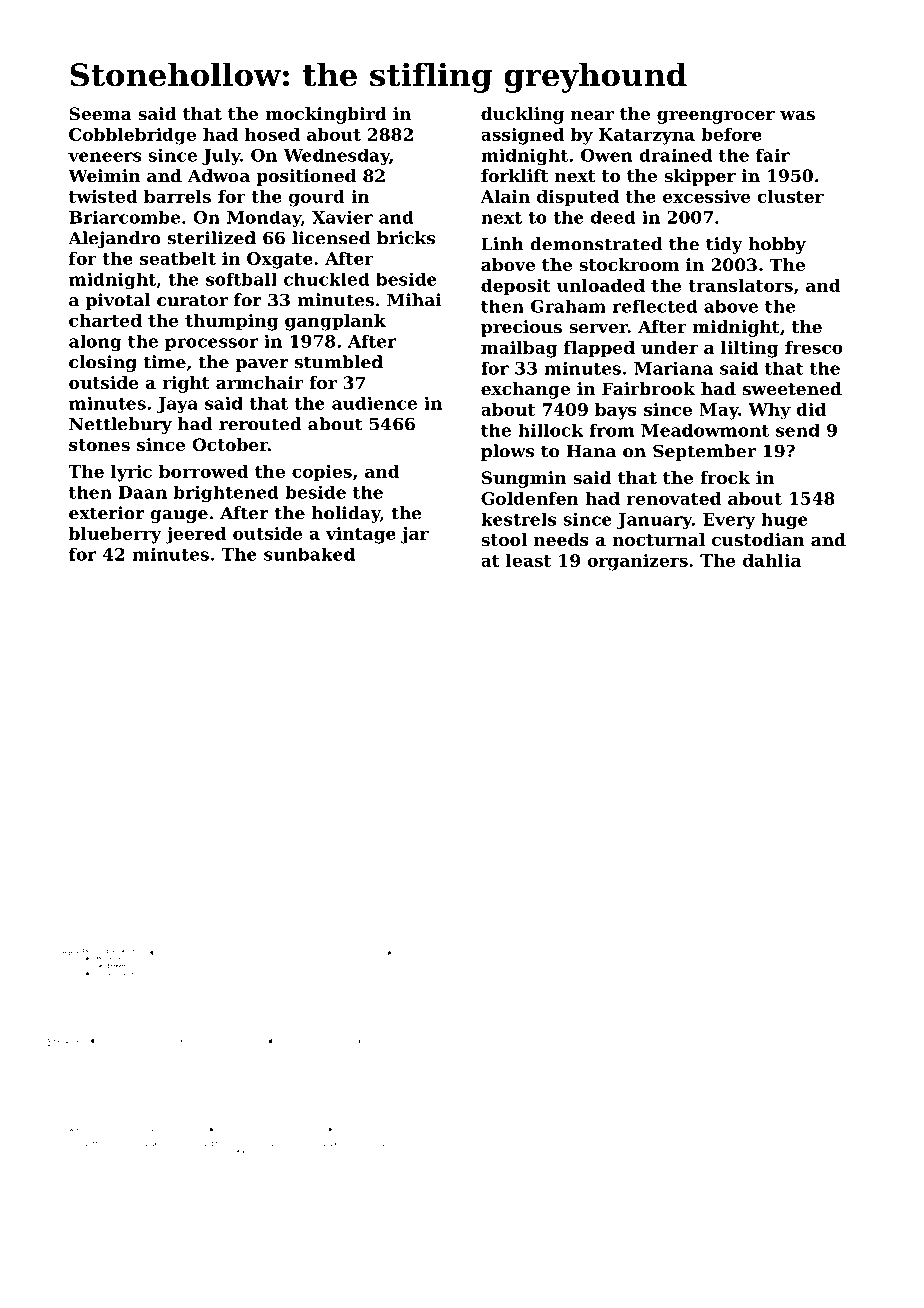  Describe the element at coordinates (514, 175) in the screenshot. I see `forklift` at that location.
